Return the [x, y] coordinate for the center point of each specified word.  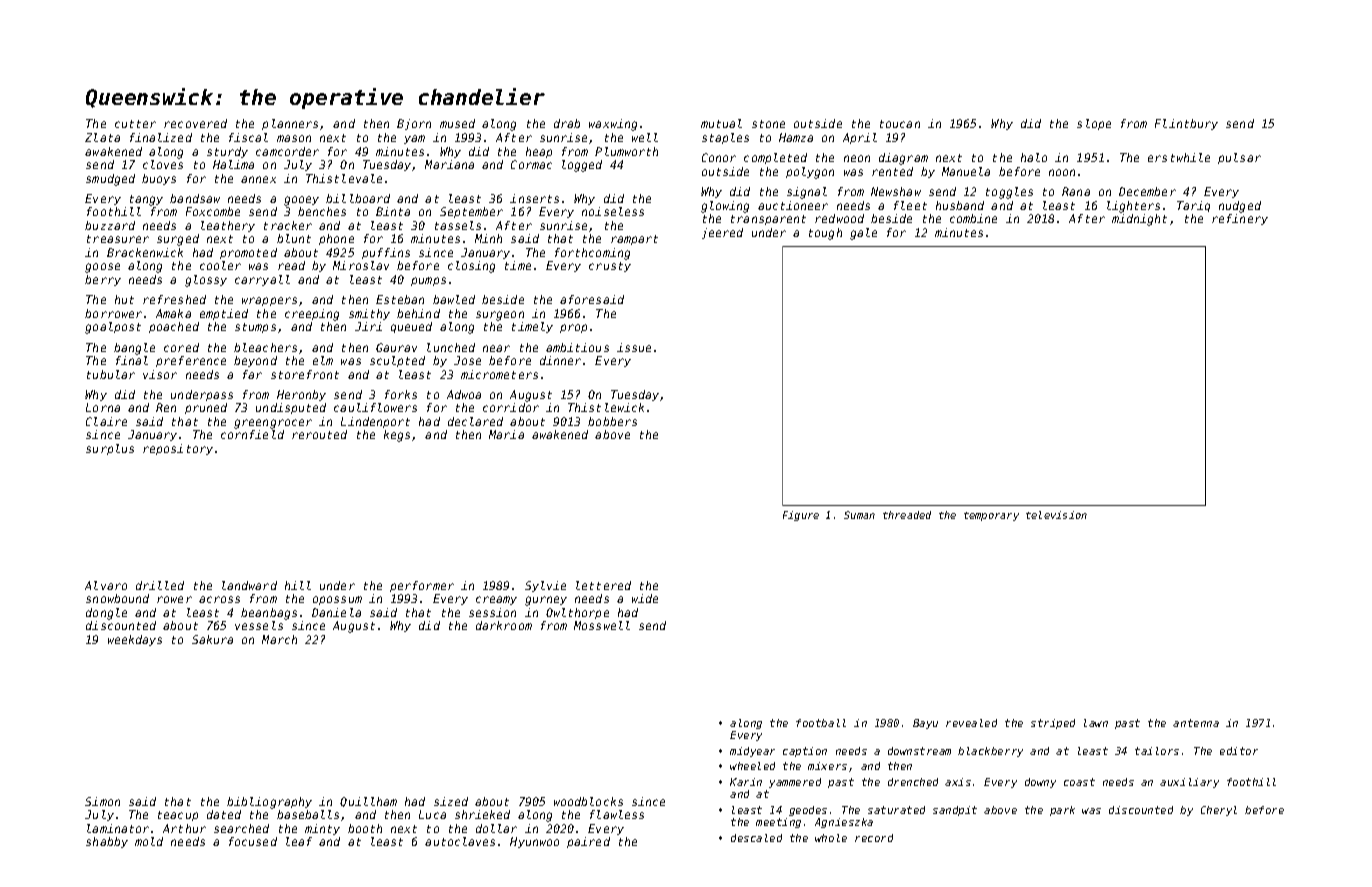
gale [863, 234]
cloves [163, 164]
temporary [991, 516]
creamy [496, 600]
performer [422, 586]
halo [1034, 157]
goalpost [113, 328]
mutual [721, 123]
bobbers [612, 421]
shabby [107, 842]
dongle [106, 614]
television [1056, 515]
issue [634, 347]
